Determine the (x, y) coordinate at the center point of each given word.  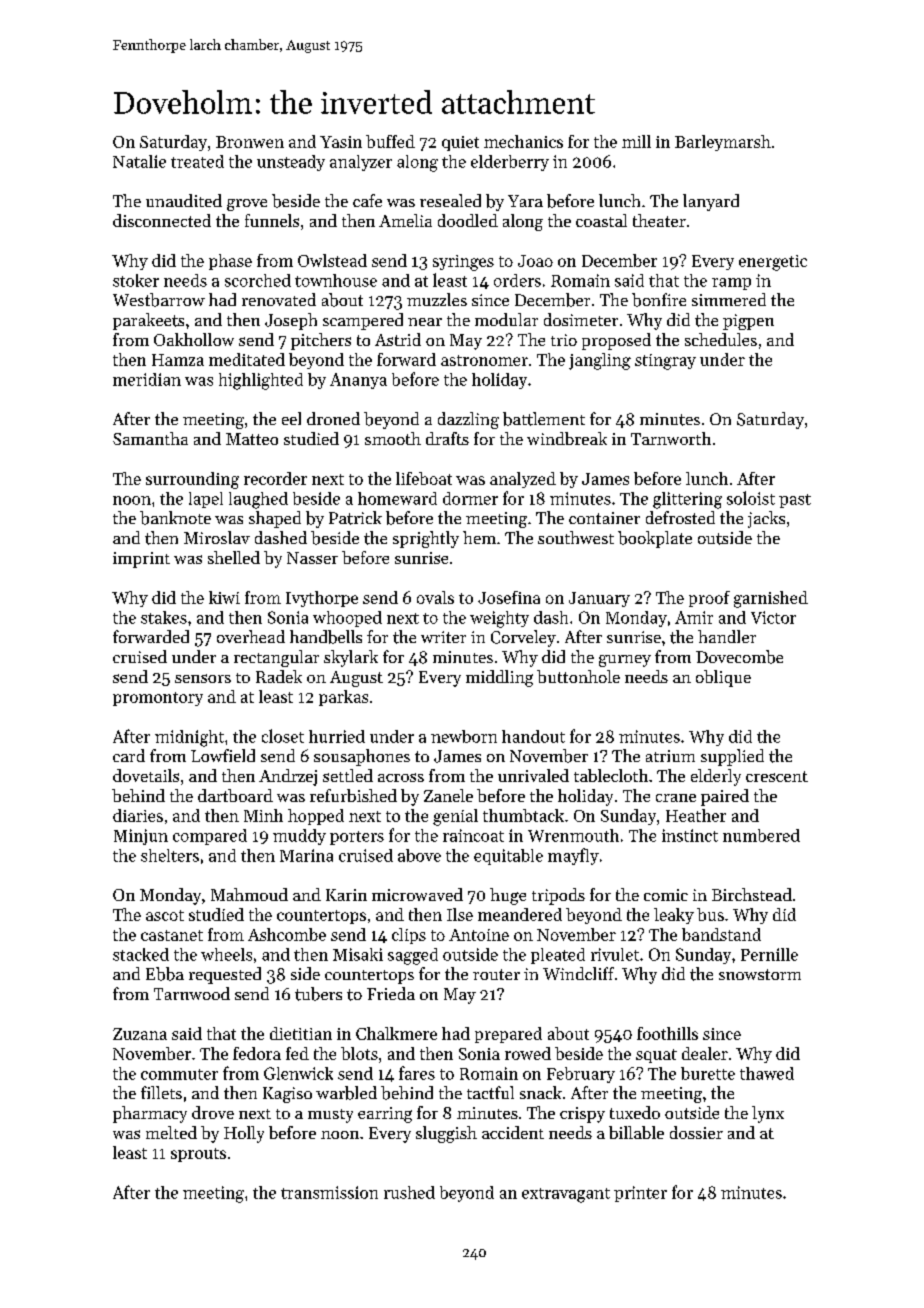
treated (197, 161)
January (599, 599)
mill (636, 141)
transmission (329, 1192)
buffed (390, 141)
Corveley (523, 638)
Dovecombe (739, 657)
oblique (723, 678)
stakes (164, 617)
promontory (158, 699)
